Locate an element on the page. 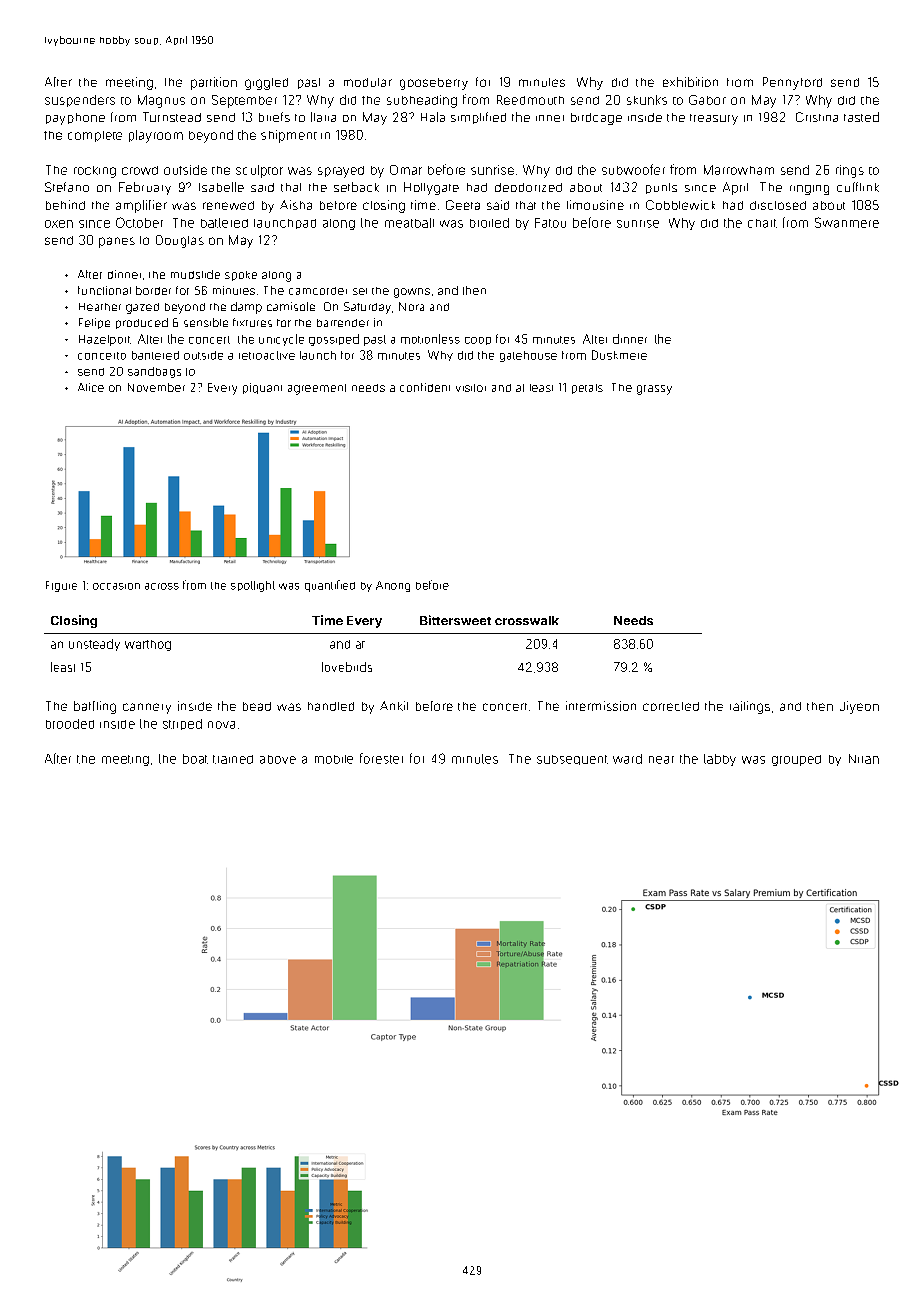 The height and width of the document is (1308, 924). gossiped is located at coordinates (334, 340).
